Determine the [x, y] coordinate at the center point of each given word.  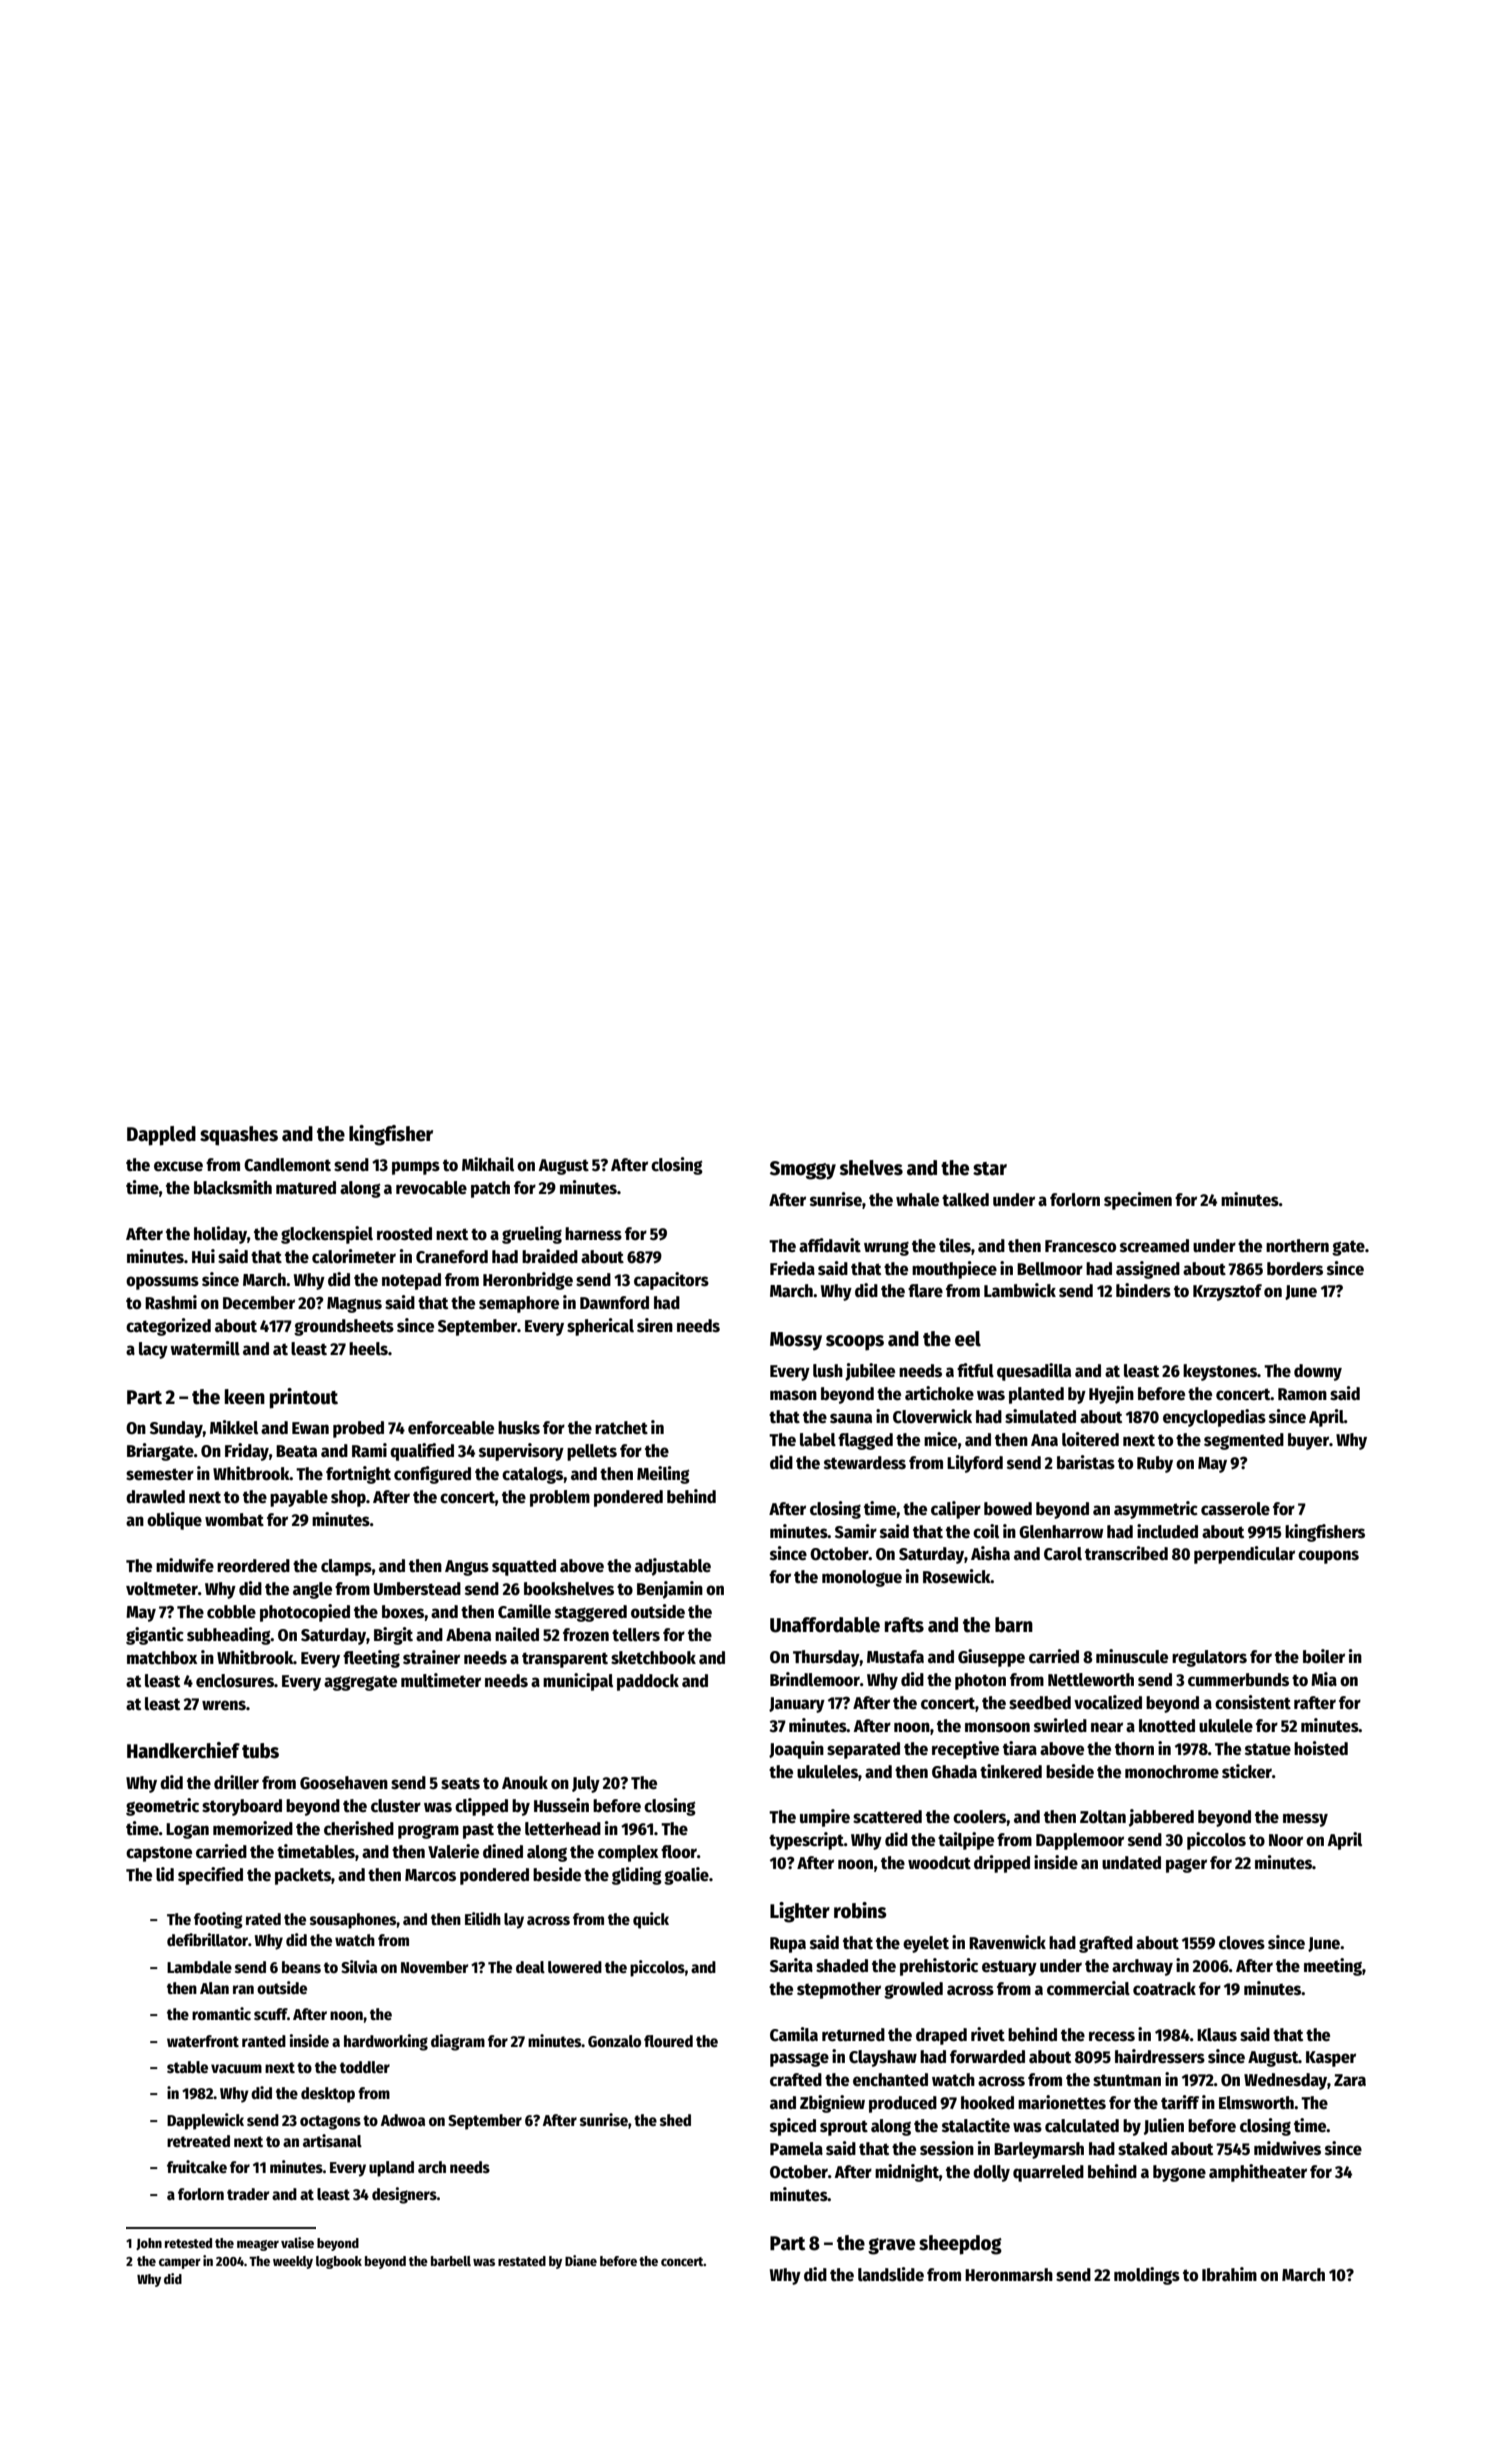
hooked [987, 2103]
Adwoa [403, 2120]
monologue [862, 1578]
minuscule [1132, 1656]
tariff [1180, 2102]
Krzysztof [1227, 1292]
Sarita [791, 1965]
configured [432, 1475]
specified [210, 1876]
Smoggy [803, 1170]
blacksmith [233, 1187]
